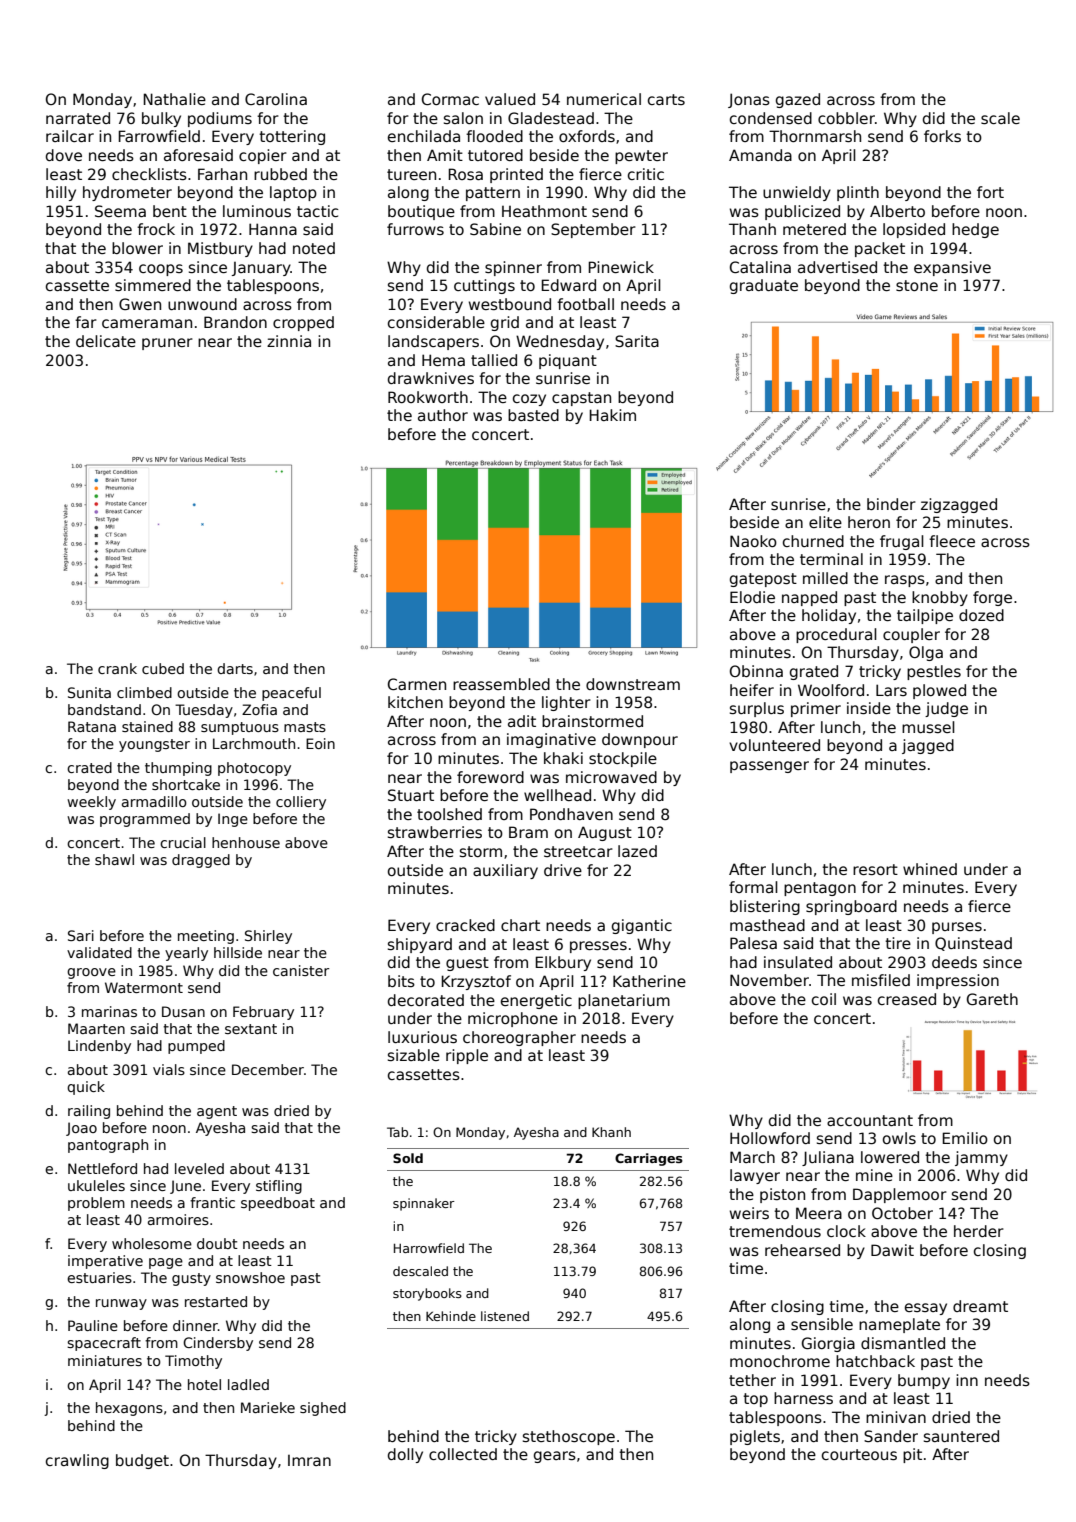 The height and width of the document is (1522, 1076). I want to click on gazed, so click(798, 100).
